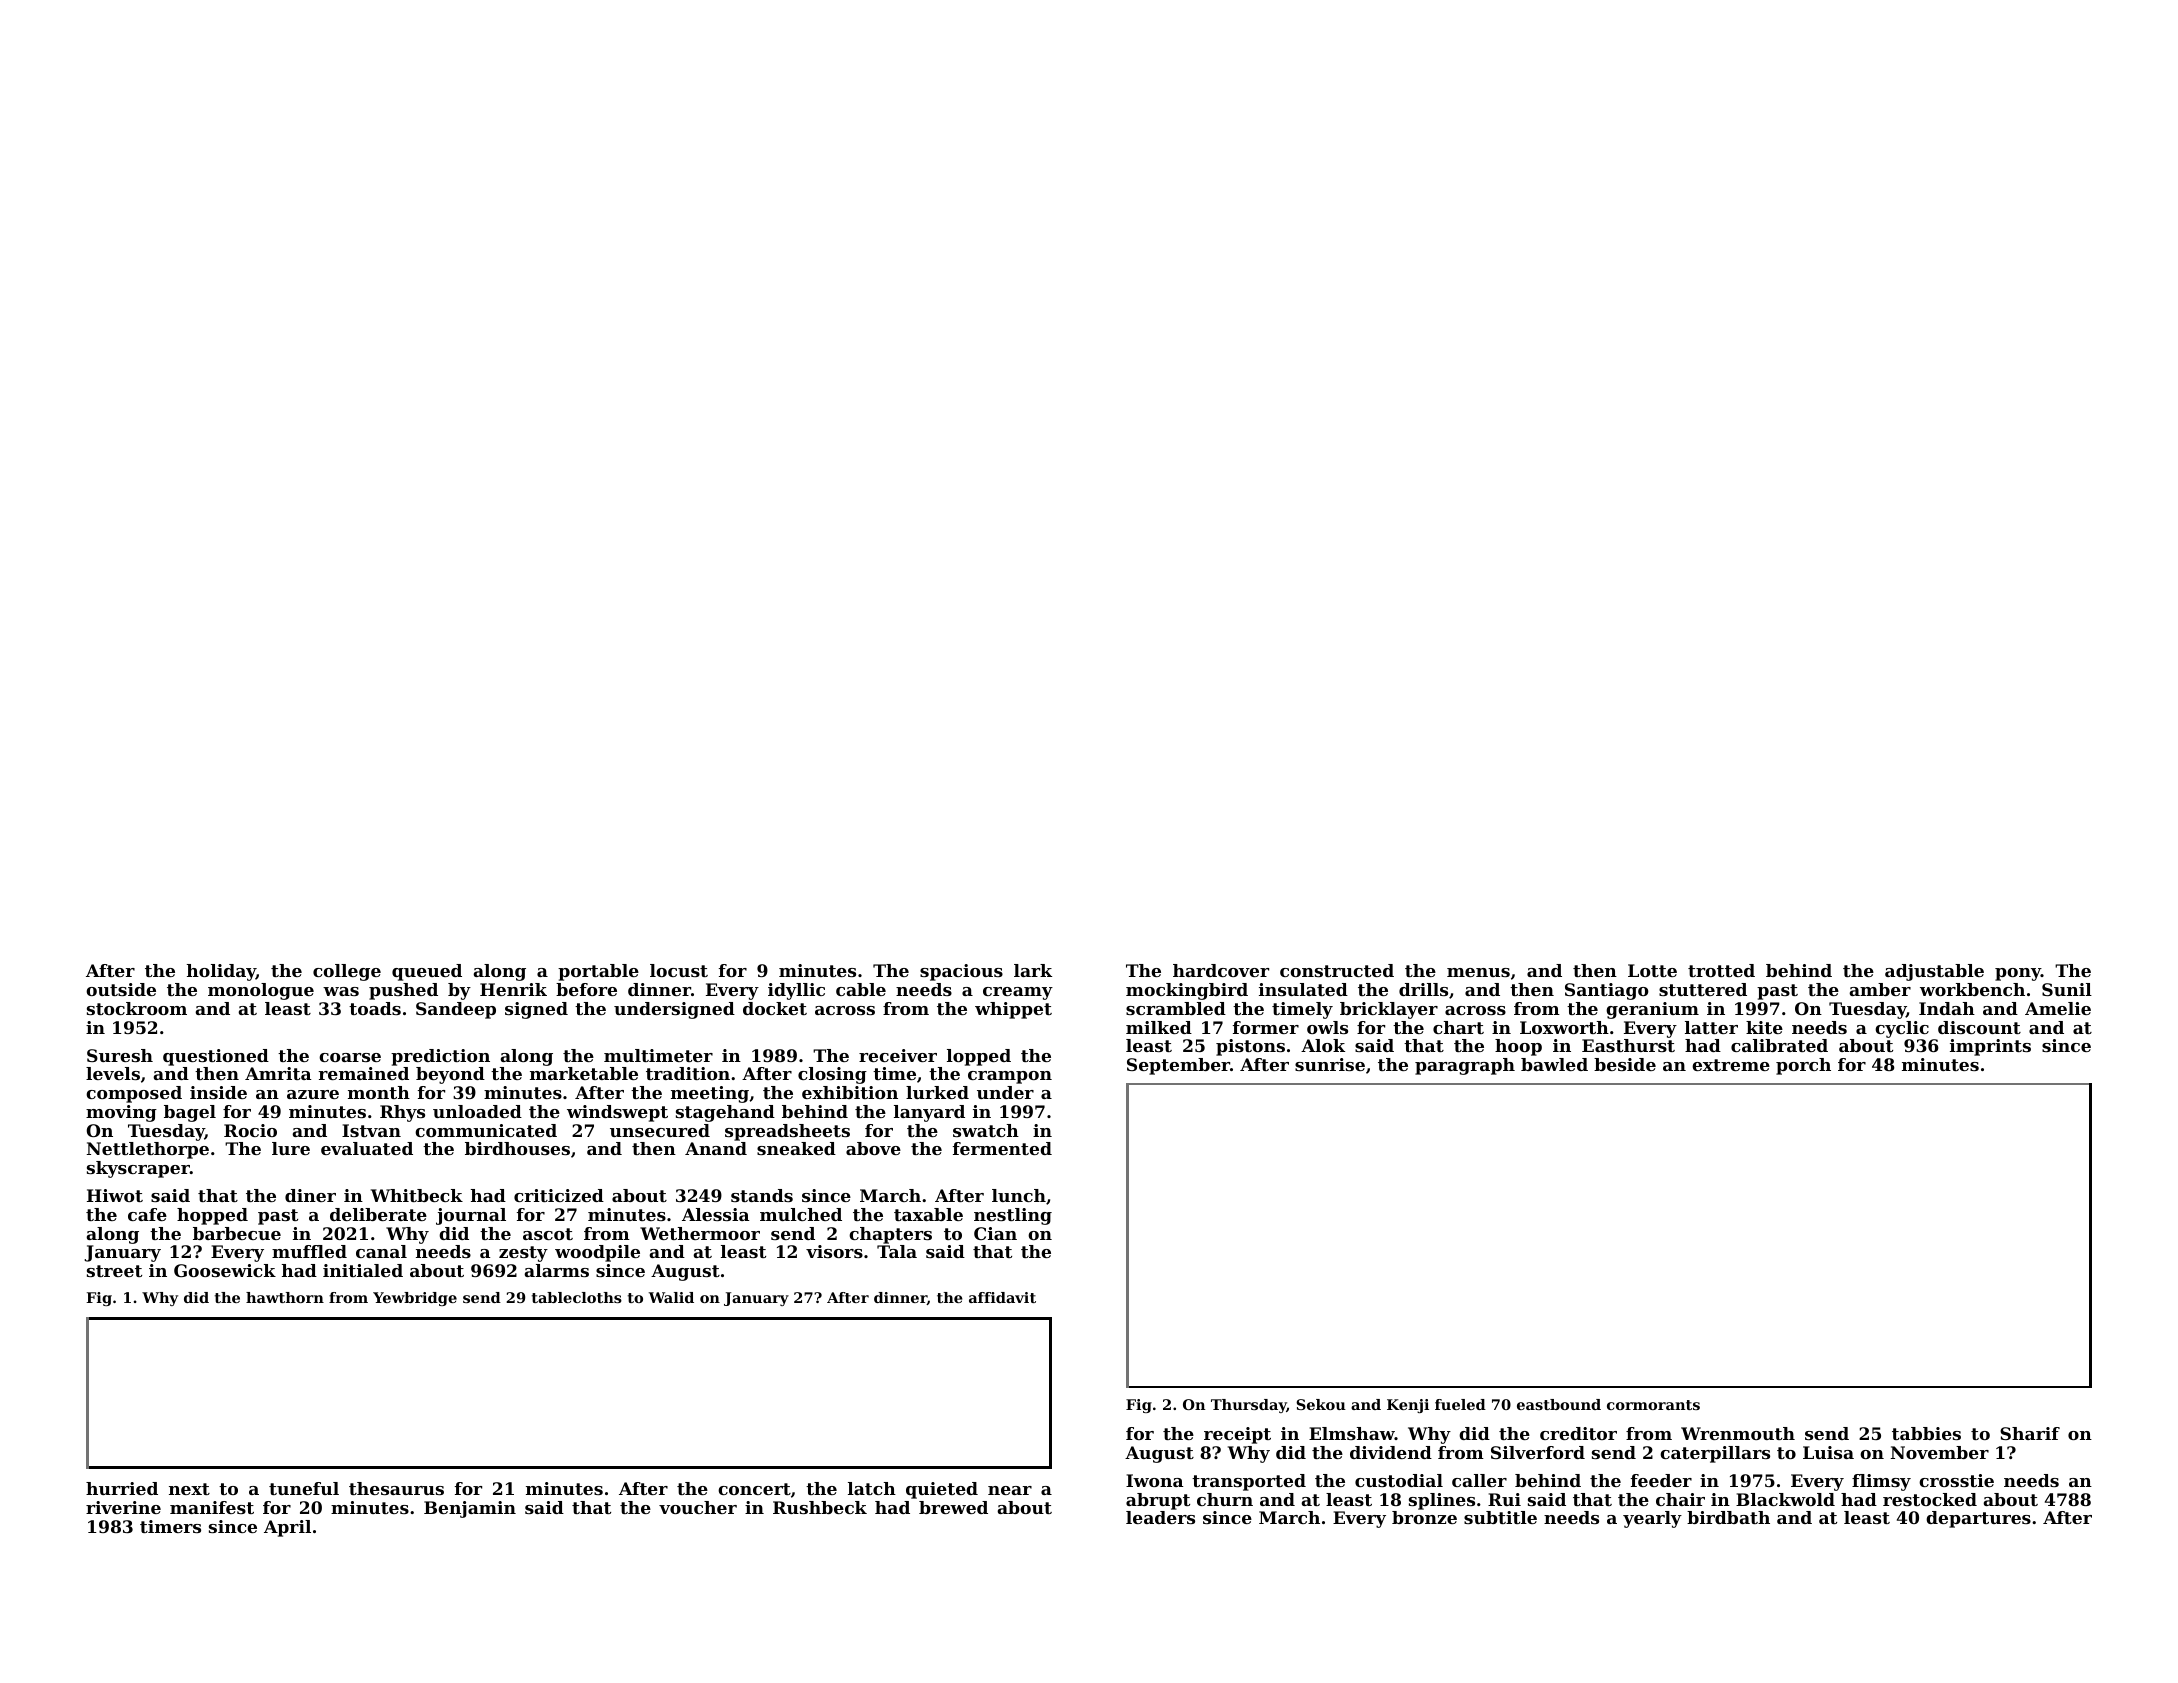 The image size is (2178, 1683). Describe the element at coordinates (189, 1489) in the screenshot. I see `next` at that location.
